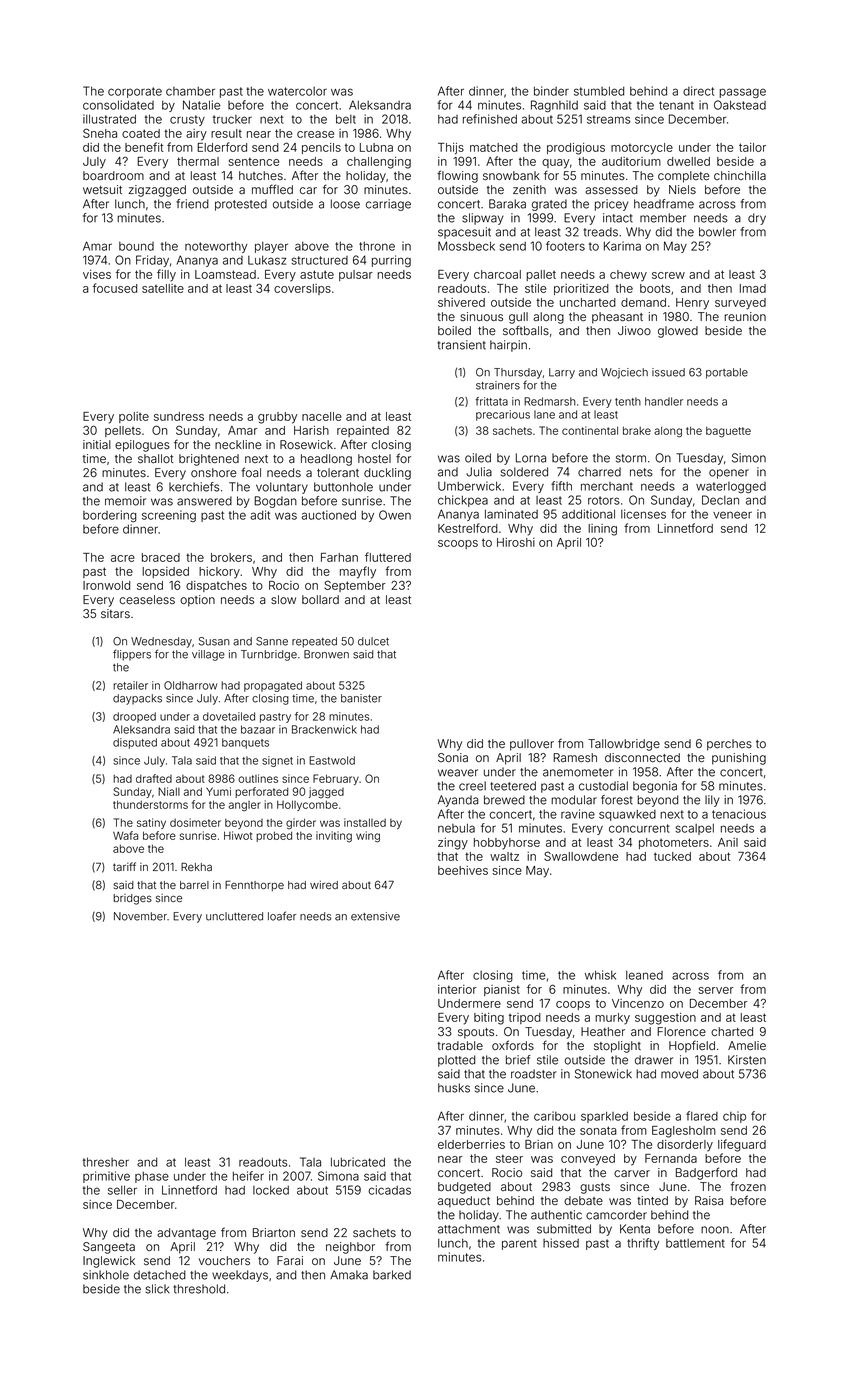  What do you see at coordinates (599, 91) in the screenshot?
I see `stumbled` at bounding box center [599, 91].
